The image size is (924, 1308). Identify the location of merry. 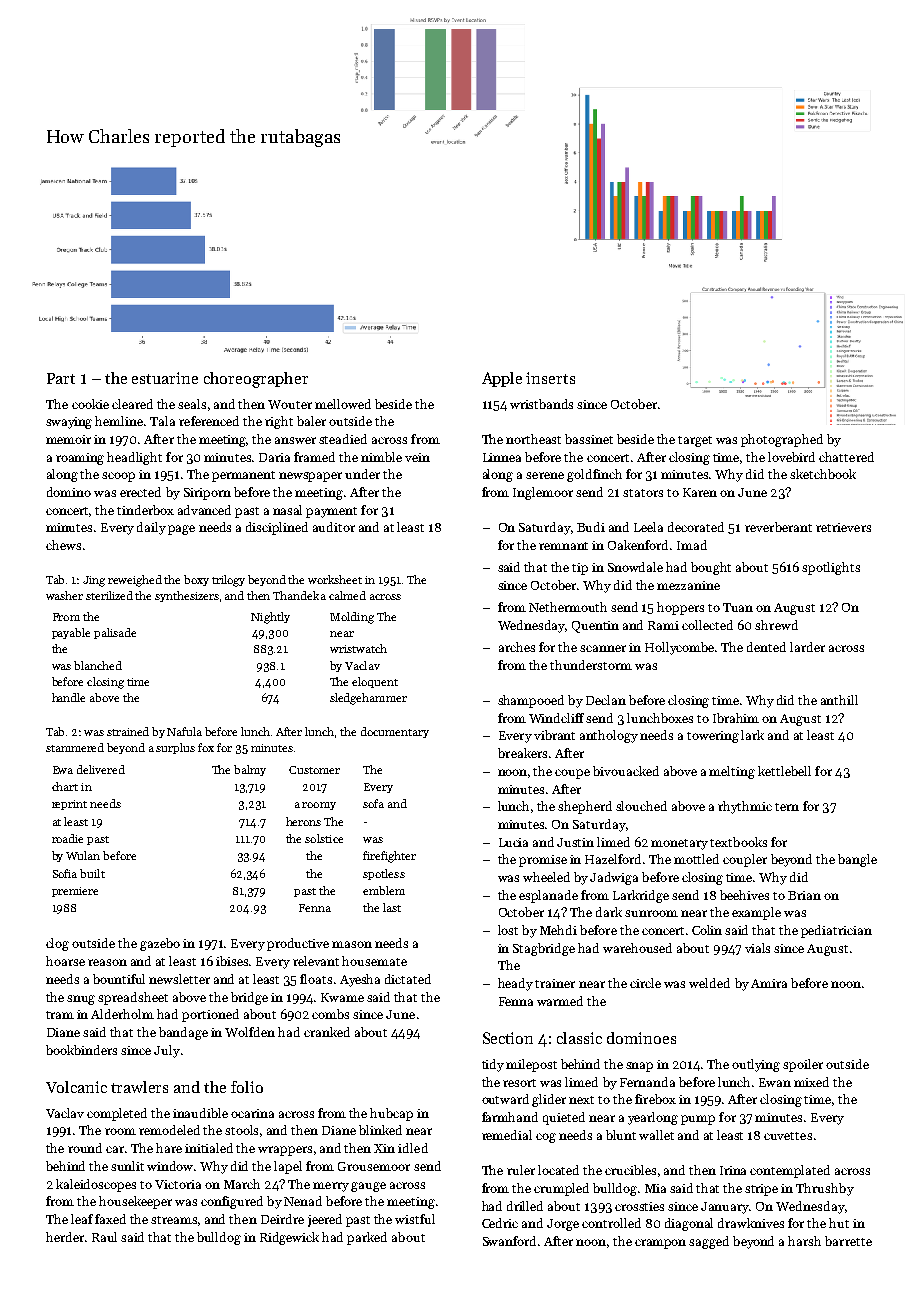
(331, 1187).
